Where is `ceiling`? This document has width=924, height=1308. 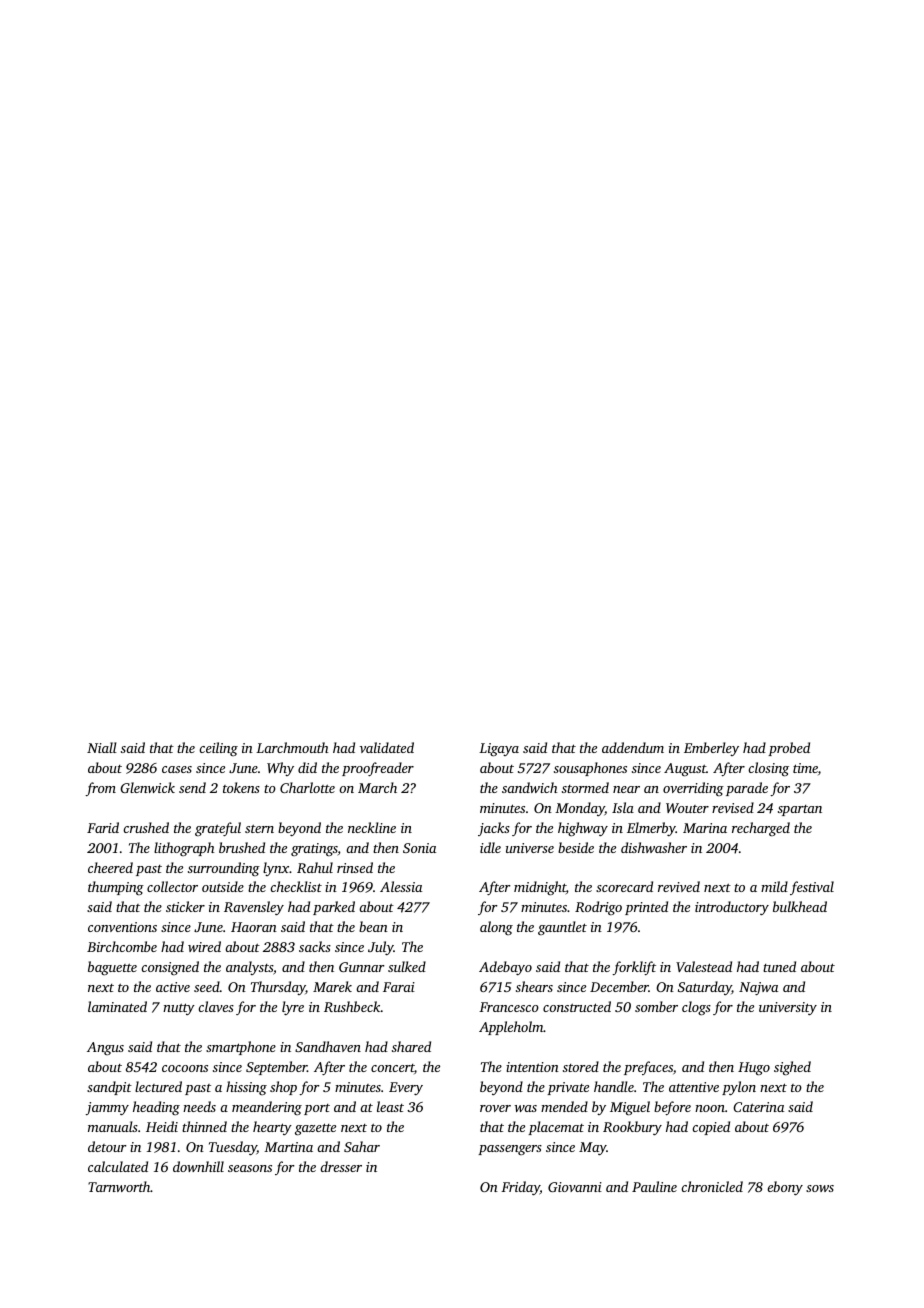
ceiling is located at coordinates (218, 749).
